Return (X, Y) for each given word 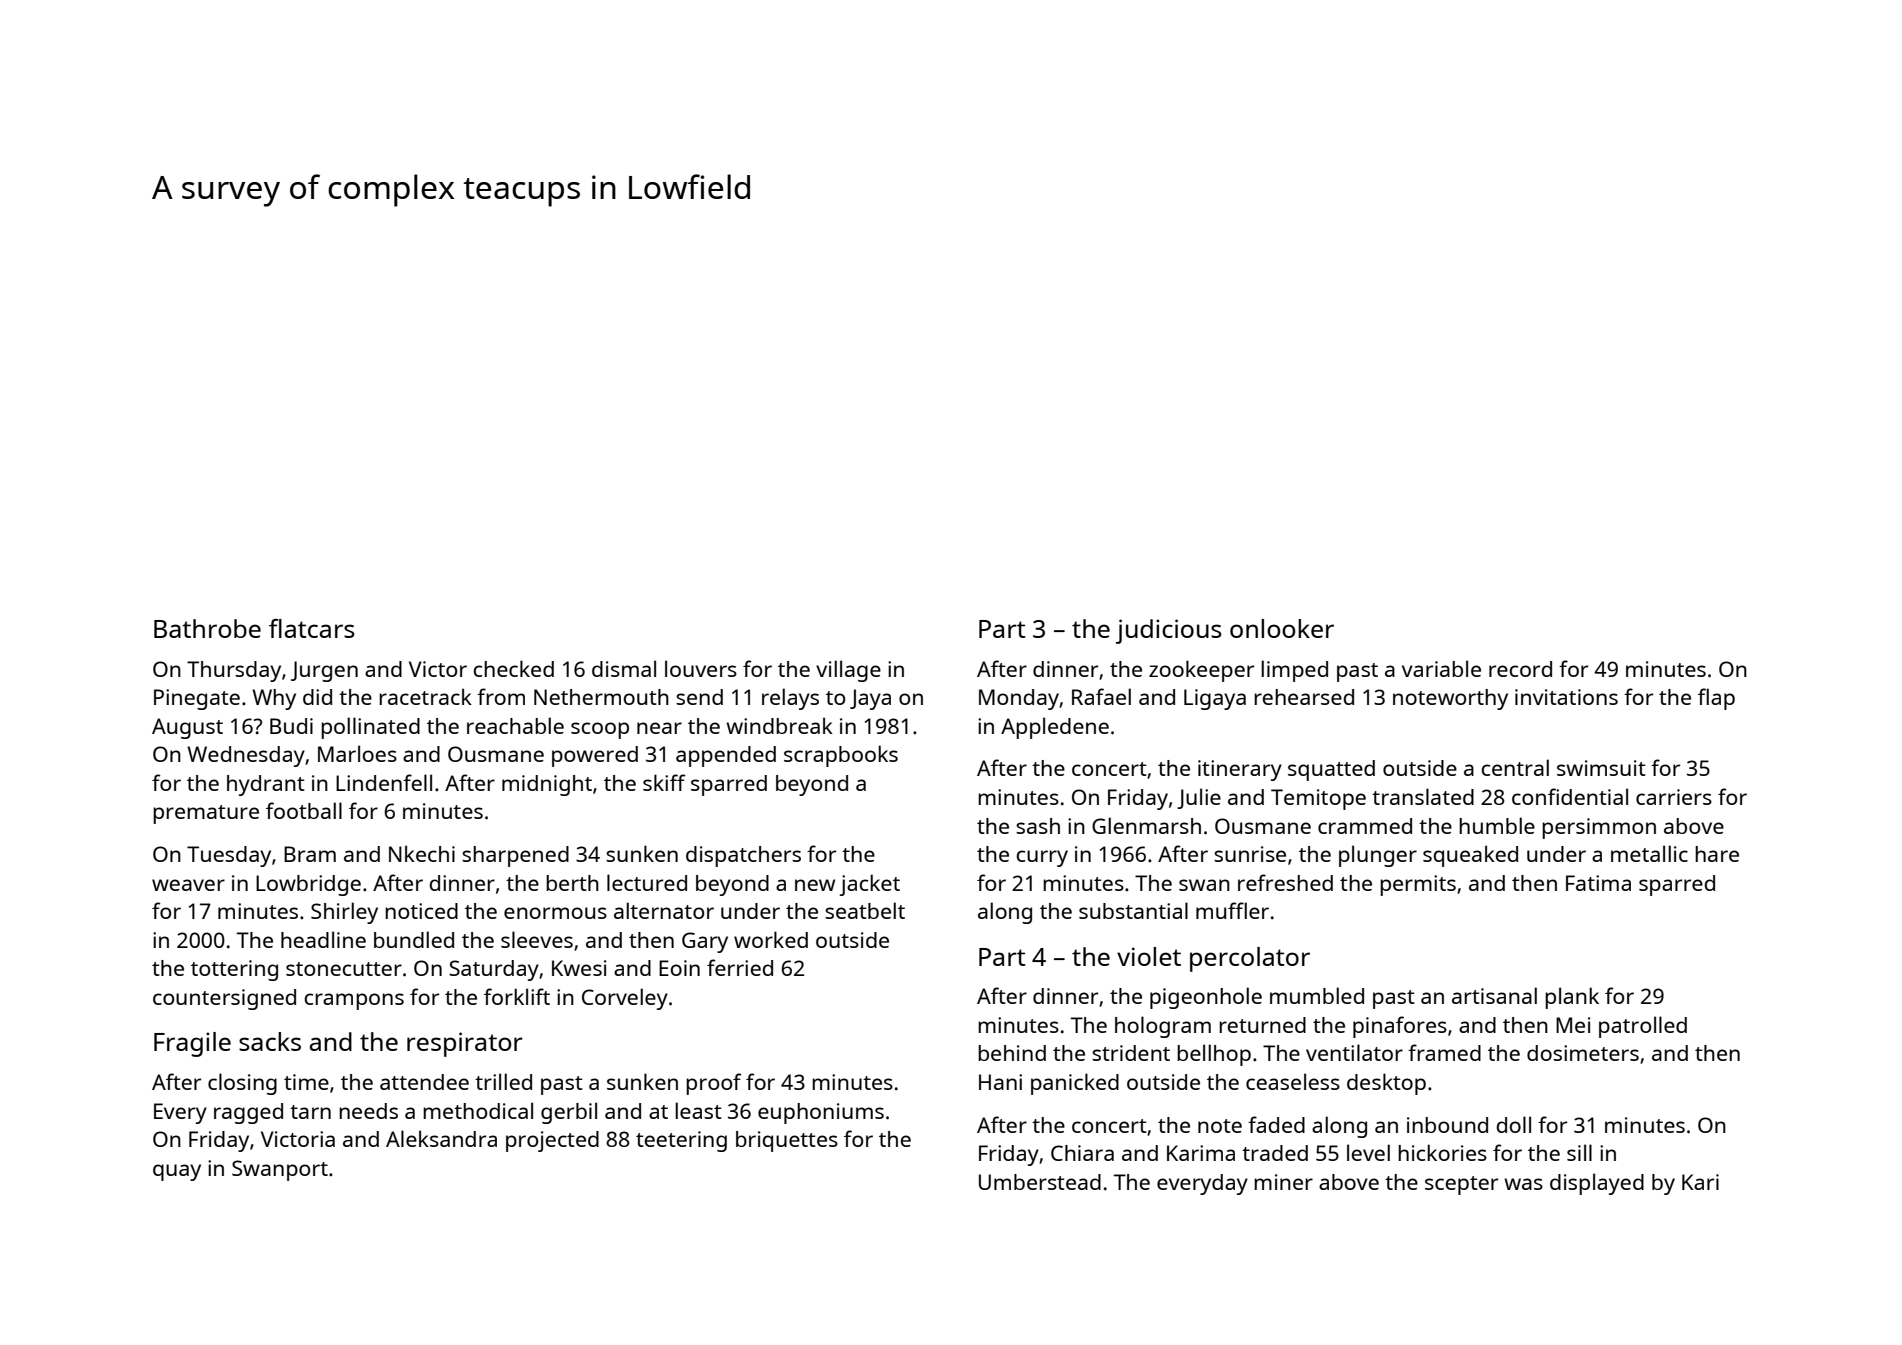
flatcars (312, 628)
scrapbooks (841, 756)
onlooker (1282, 628)
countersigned (224, 999)
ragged (248, 1113)
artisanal (1494, 995)
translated (1423, 796)
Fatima (1598, 883)
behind (1012, 1053)
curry (1042, 858)
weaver (188, 885)
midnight (547, 785)
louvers (701, 668)
